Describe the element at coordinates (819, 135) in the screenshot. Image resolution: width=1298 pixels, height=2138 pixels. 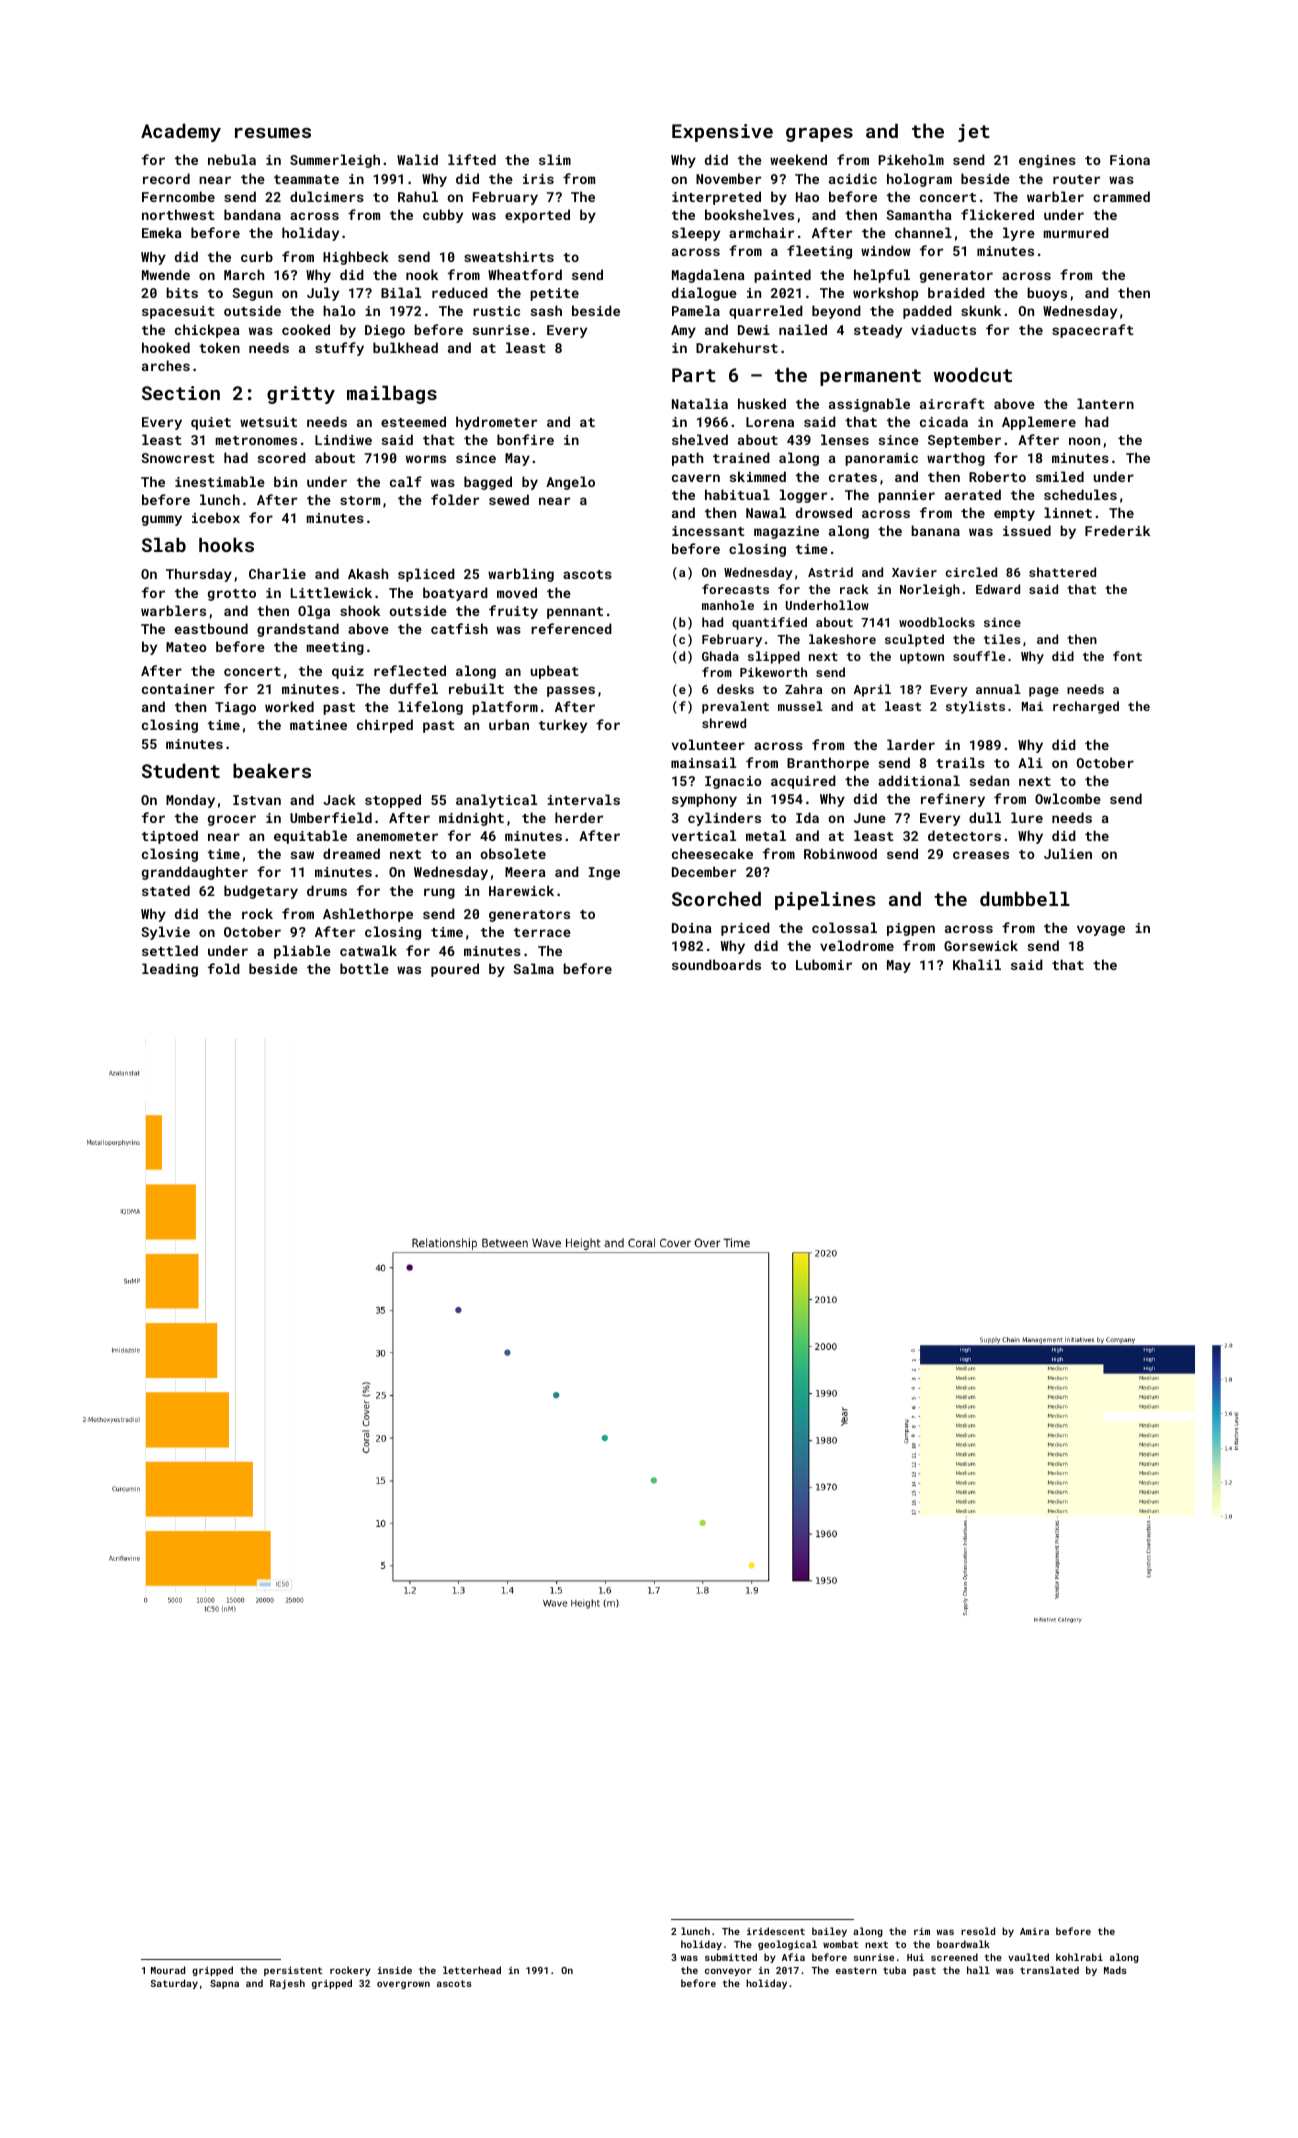
I see `grapes` at that location.
